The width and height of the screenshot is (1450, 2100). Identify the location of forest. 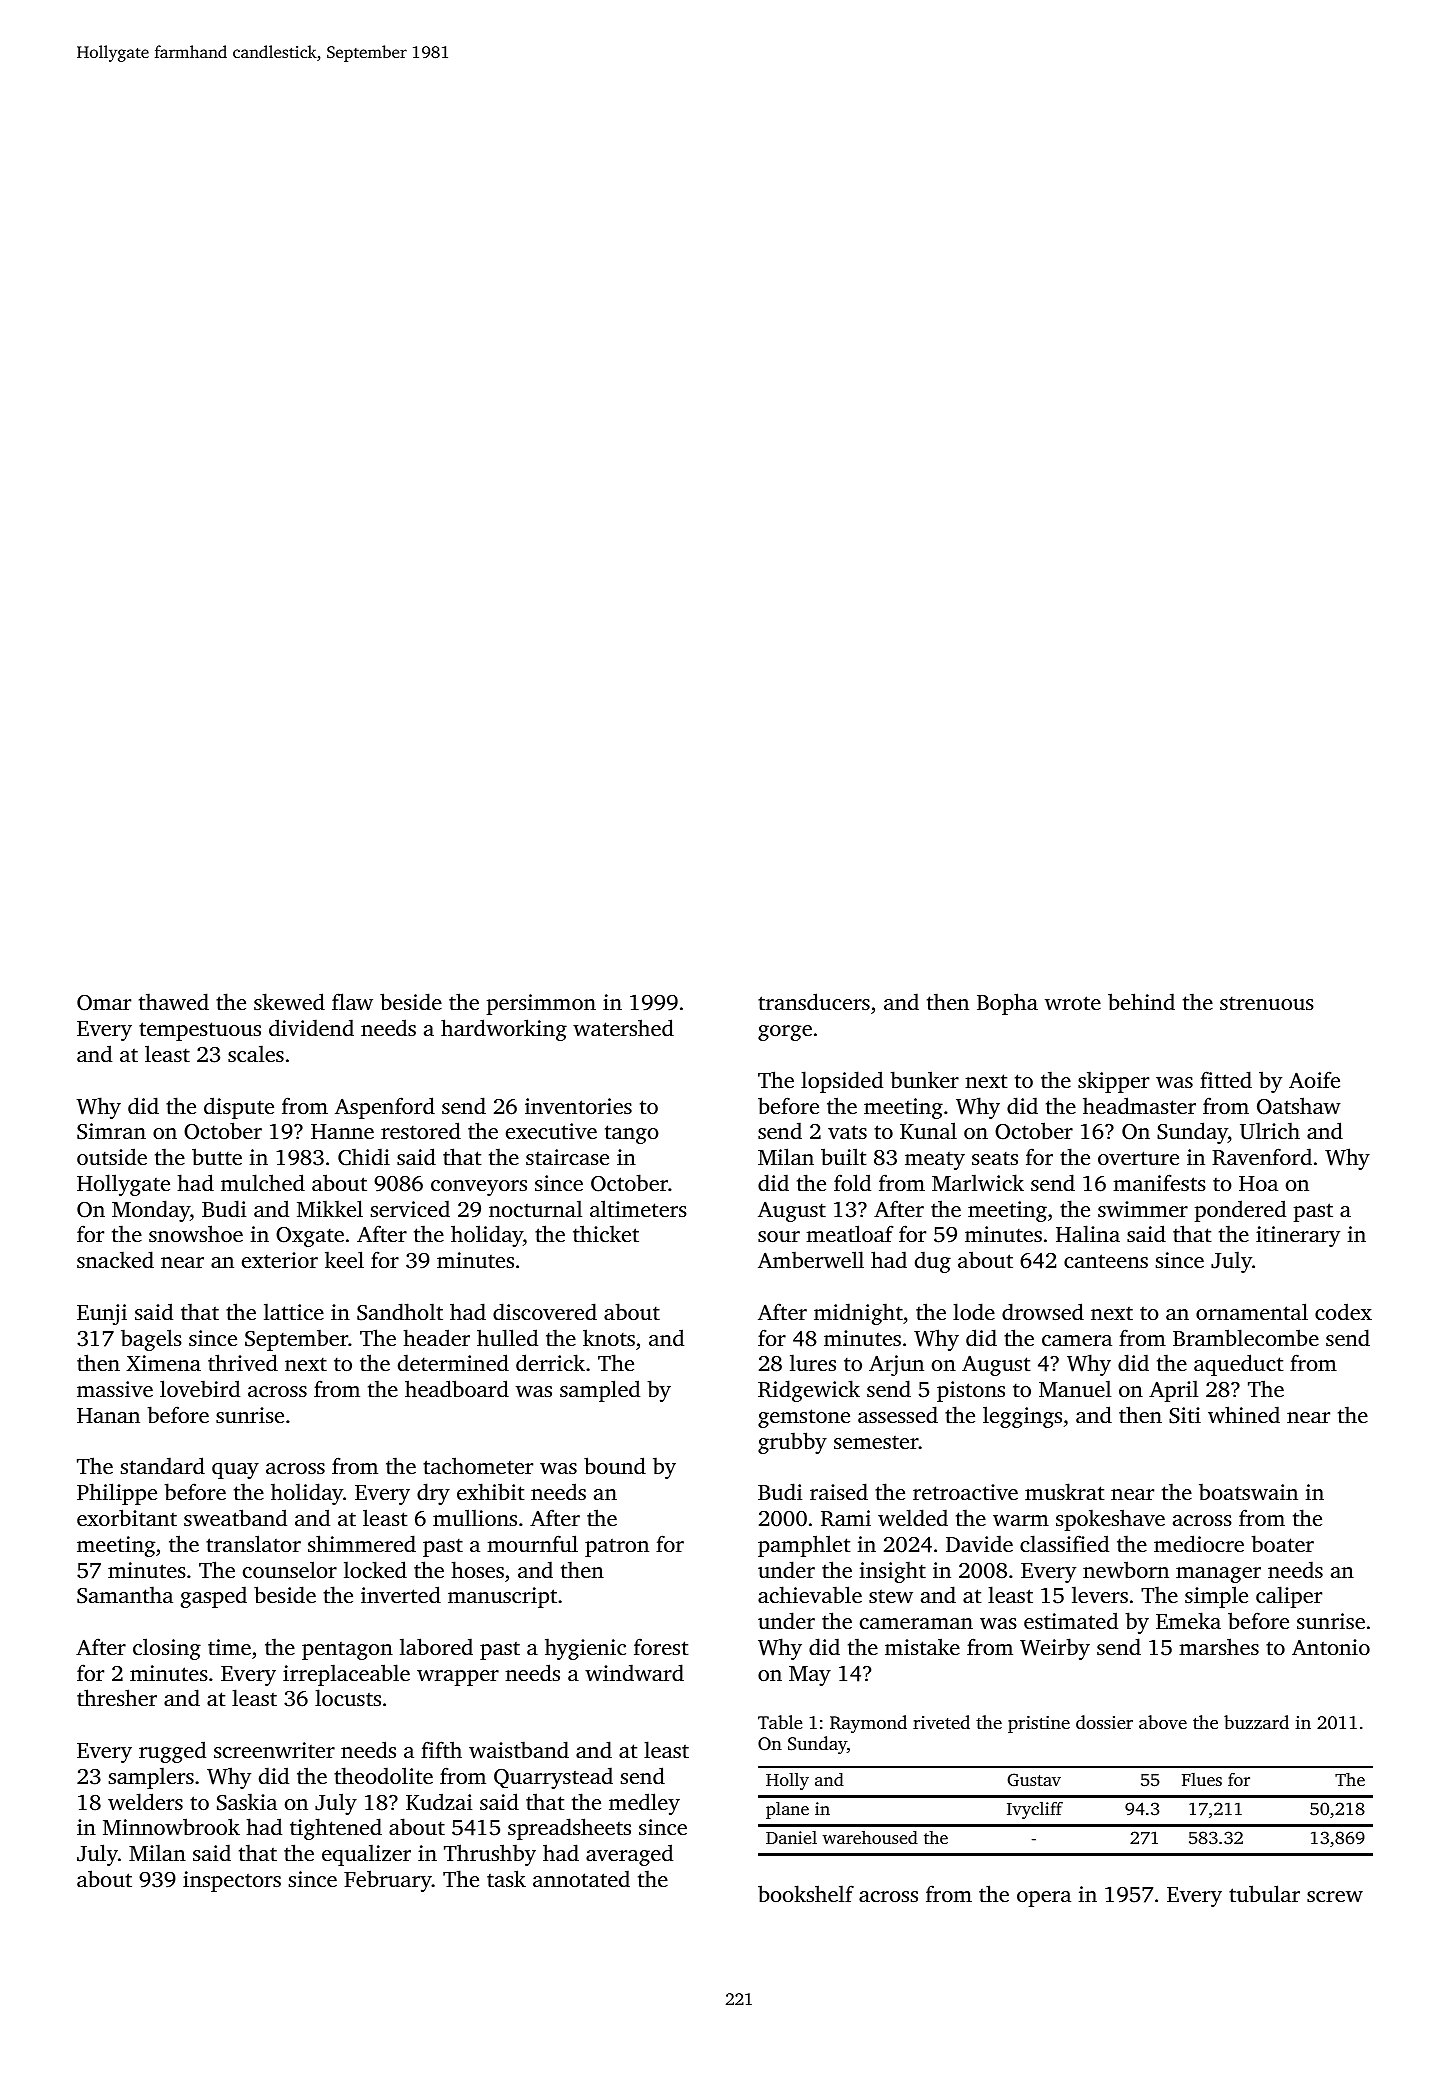
(661, 1646).
